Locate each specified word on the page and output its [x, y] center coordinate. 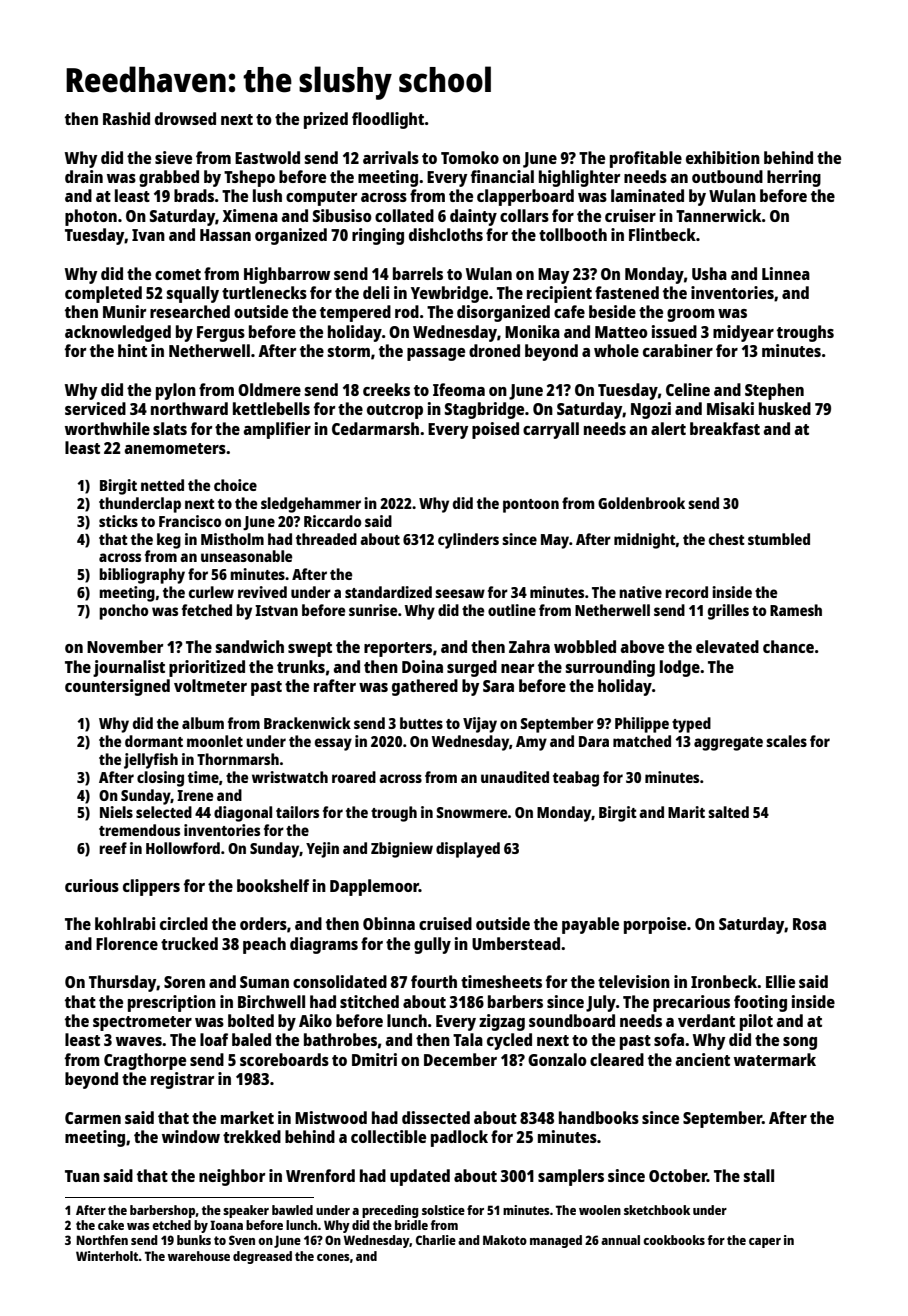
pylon [176, 391]
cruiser [630, 215]
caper [765, 1243]
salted [728, 812]
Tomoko [470, 157]
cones [333, 1257]
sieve [173, 157]
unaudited [515, 777]
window [191, 1136]
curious [92, 885]
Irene [195, 795]
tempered [355, 313]
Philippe [642, 725]
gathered [425, 687]
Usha [709, 273]
